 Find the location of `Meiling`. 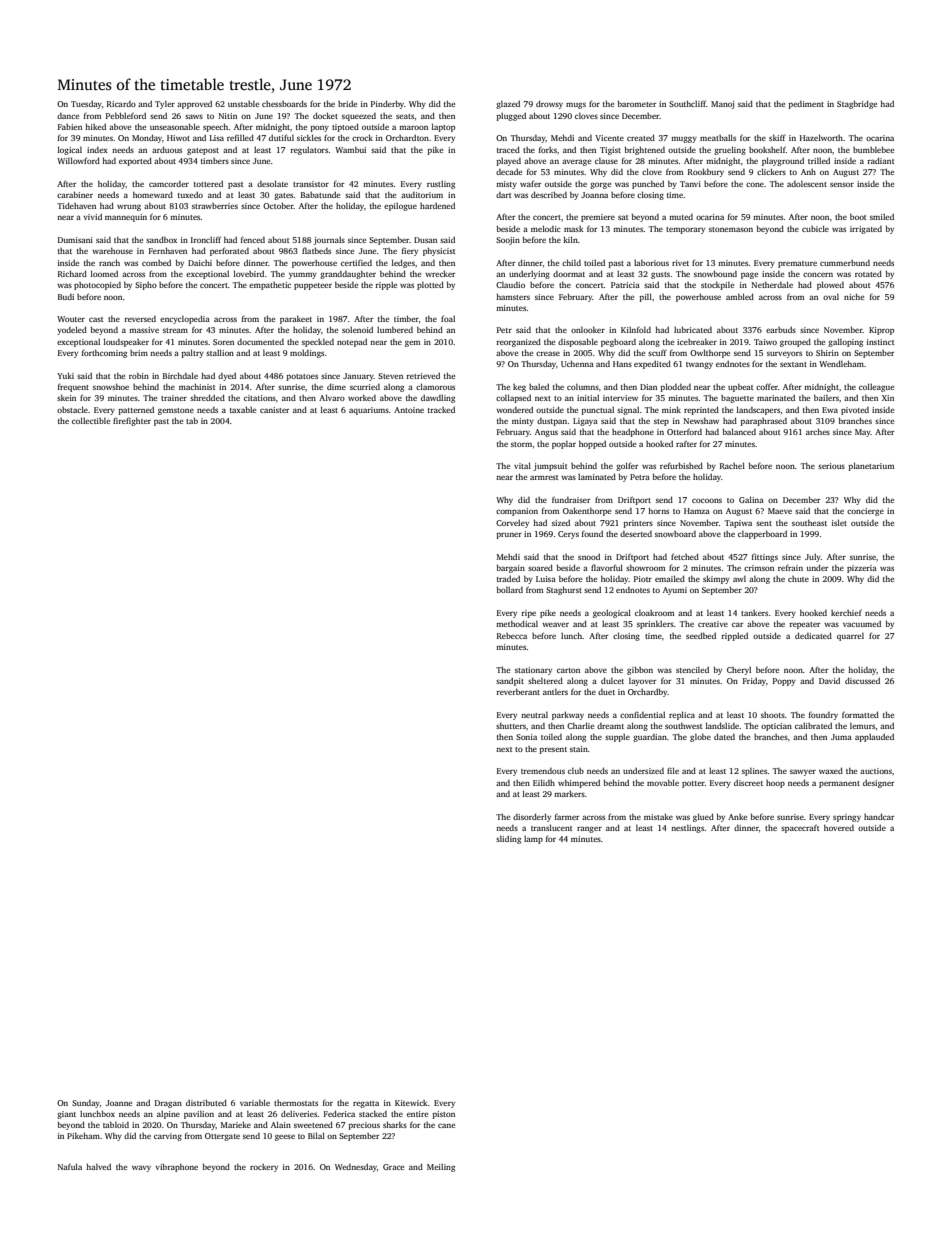

Meiling is located at coordinates (441, 1168).
